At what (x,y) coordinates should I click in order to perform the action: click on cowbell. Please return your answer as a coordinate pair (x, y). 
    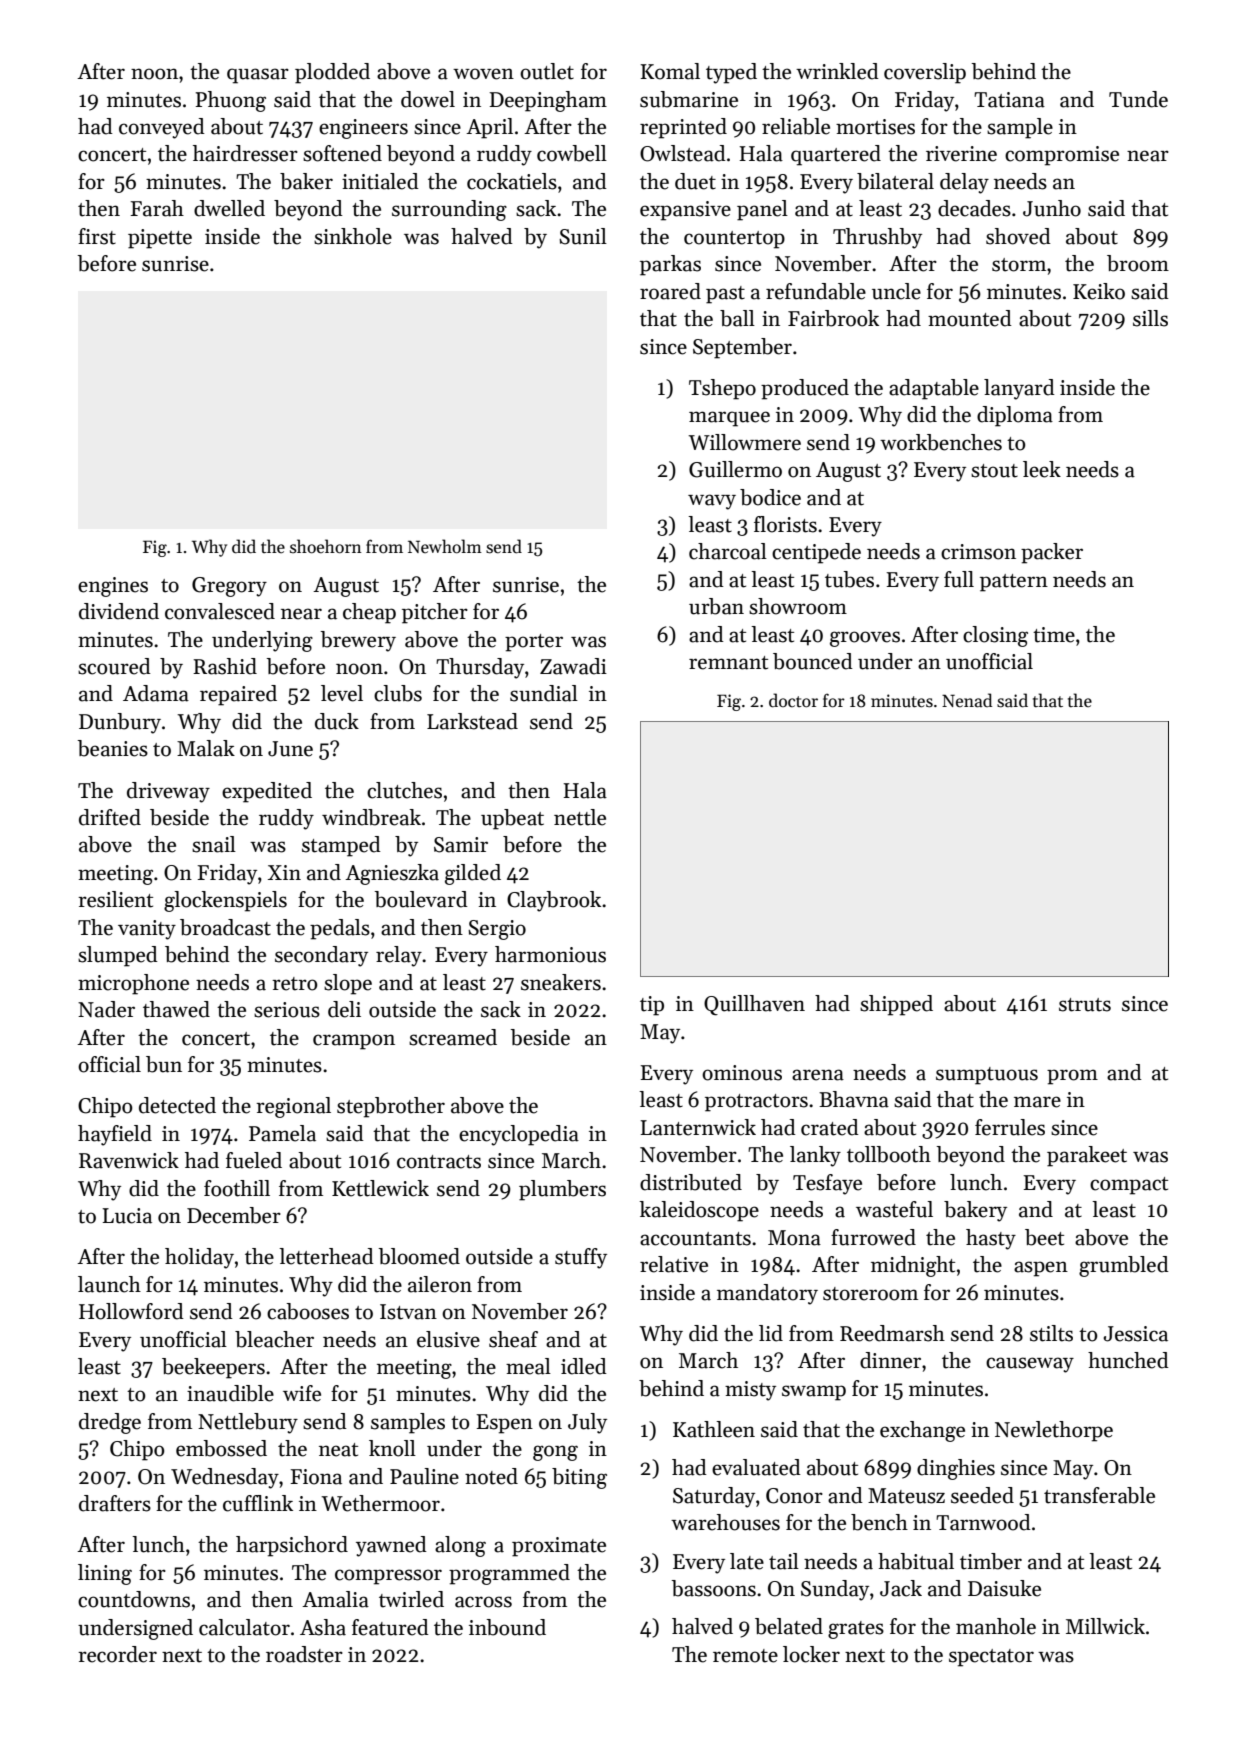
    Looking at the image, I should click on (572, 153).
